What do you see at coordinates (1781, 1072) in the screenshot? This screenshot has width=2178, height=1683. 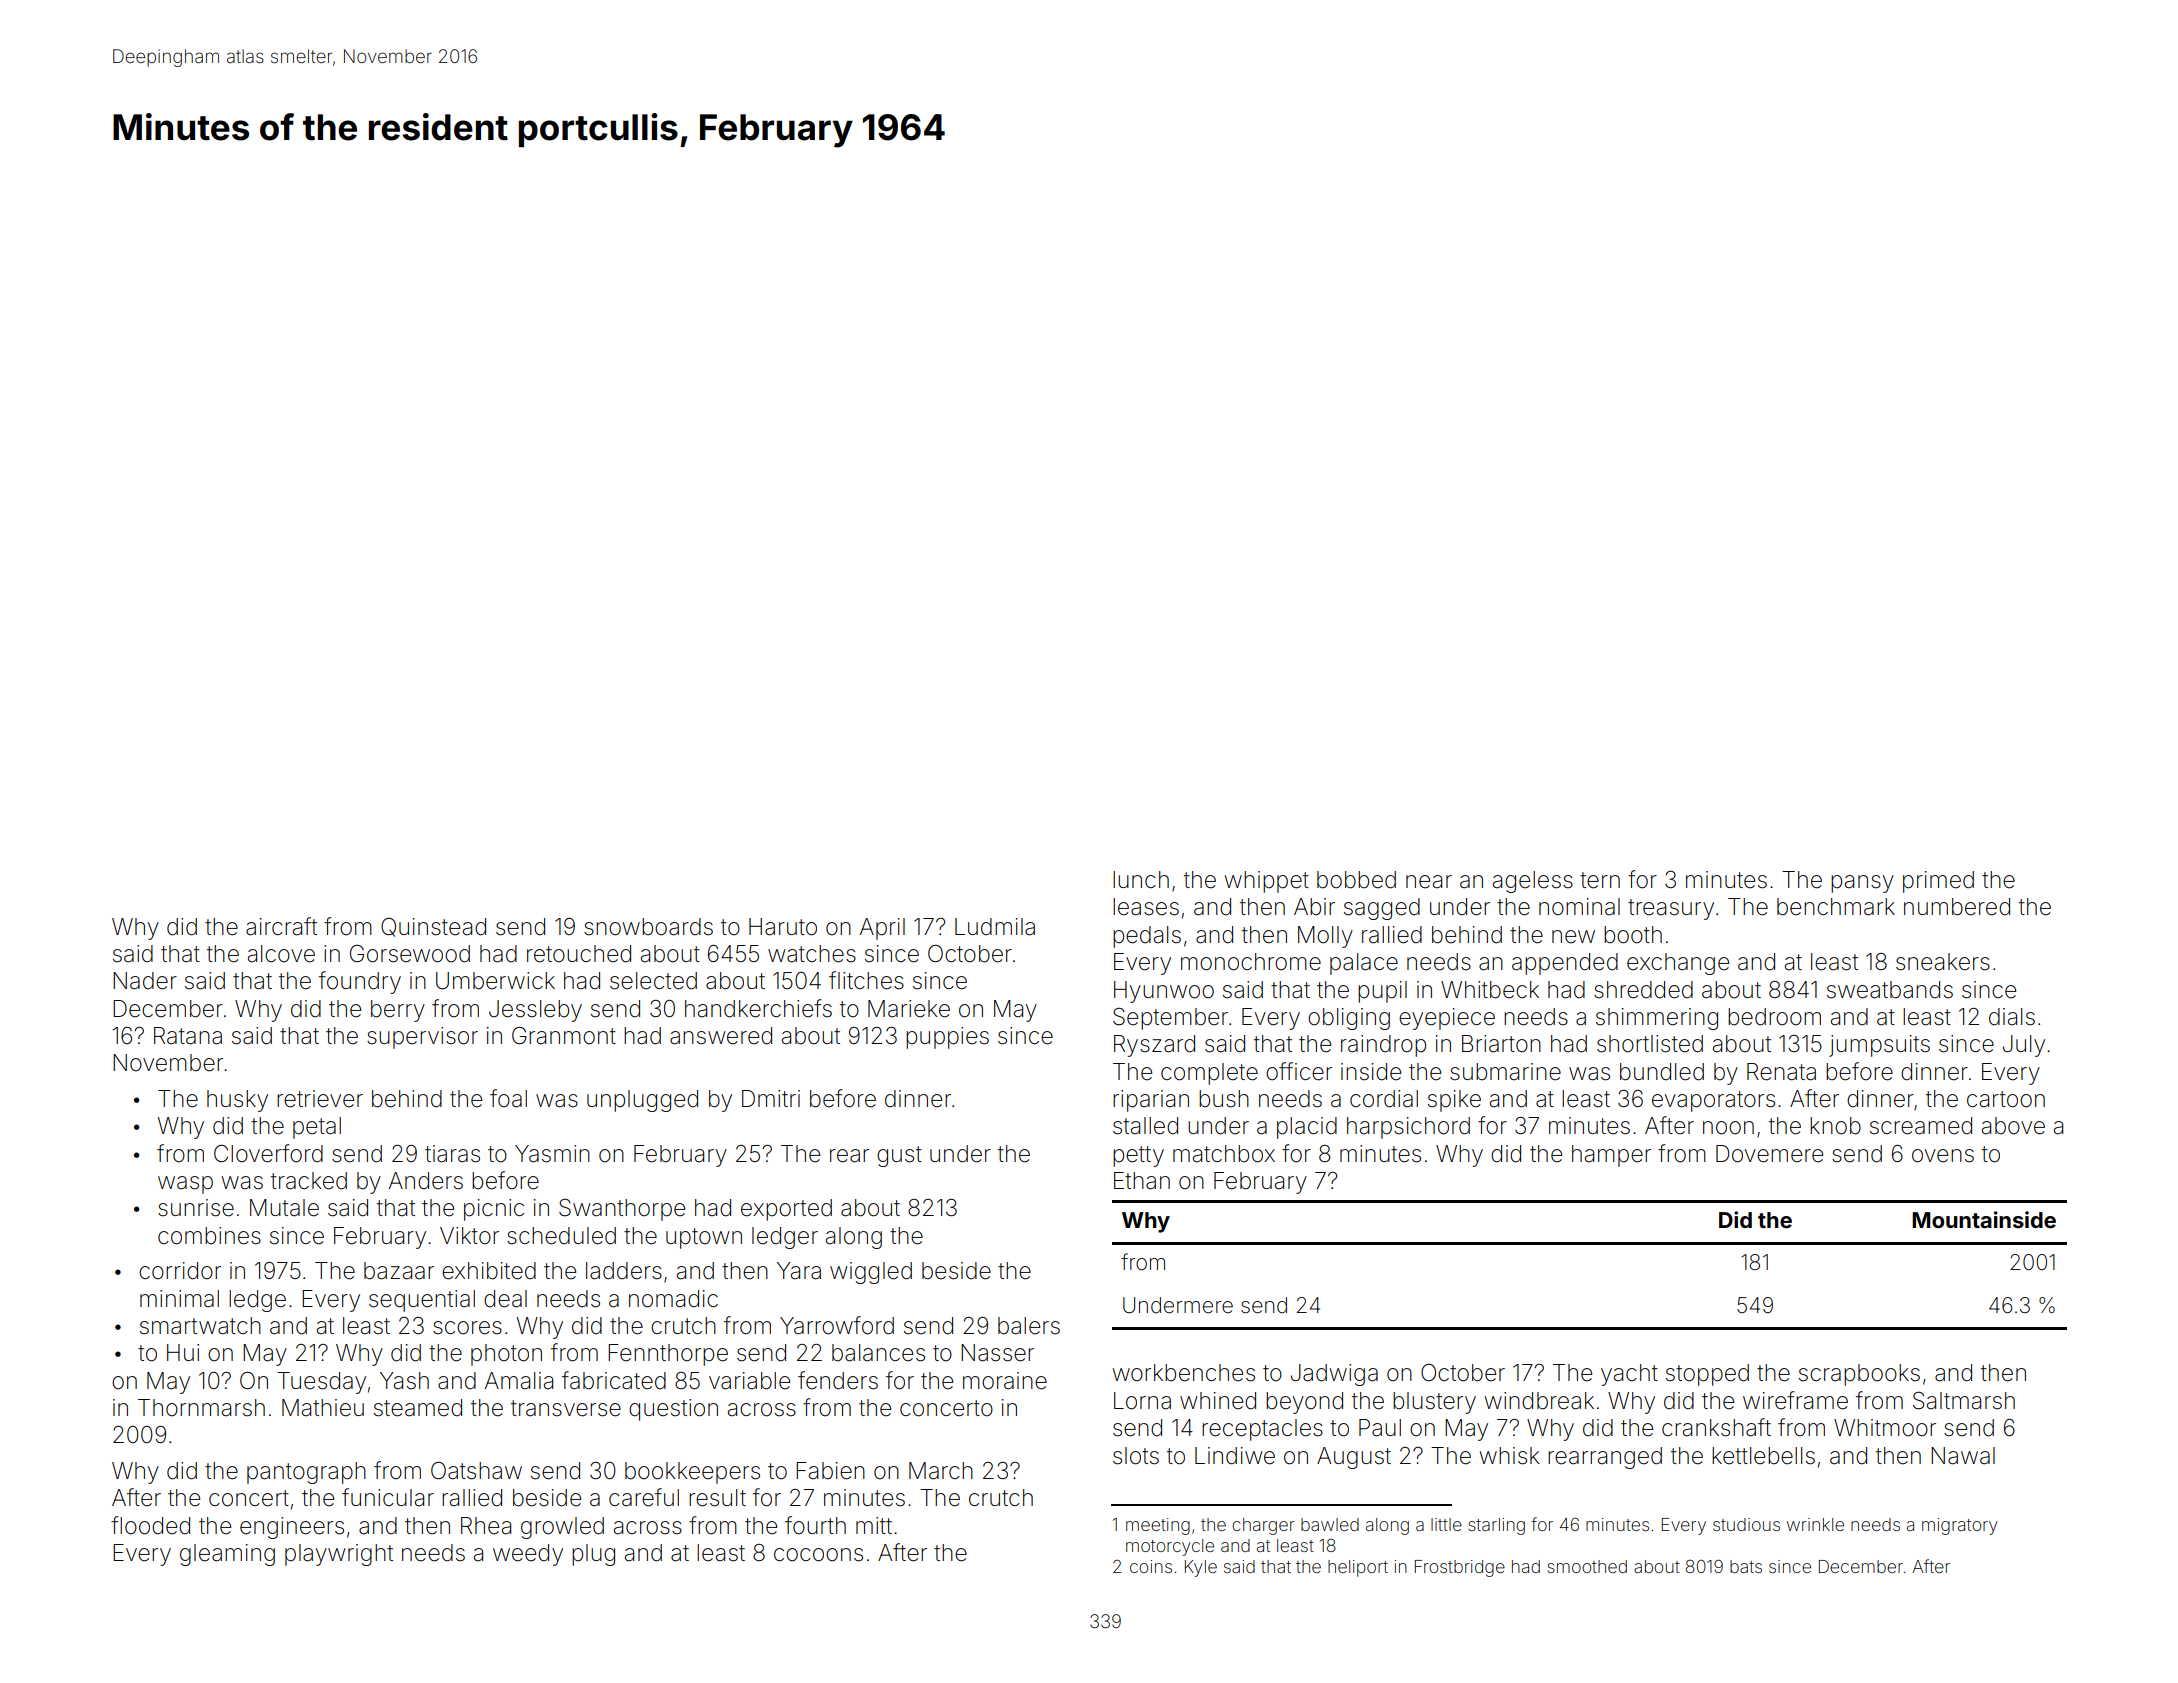 I see `Renata` at bounding box center [1781, 1072].
